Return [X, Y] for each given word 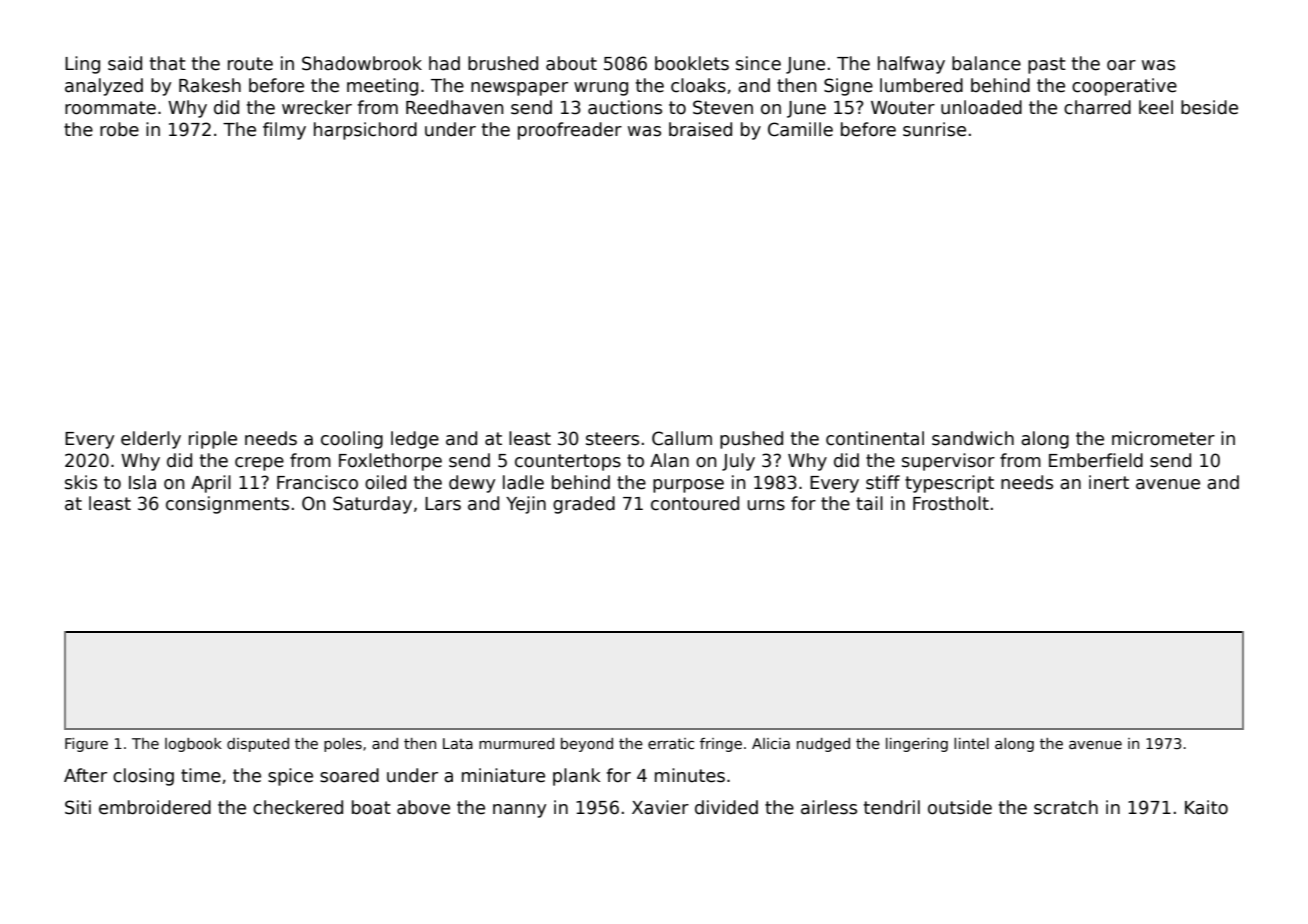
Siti [78, 807]
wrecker [317, 107]
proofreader [570, 131]
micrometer [1163, 438]
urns [766, 505]
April [211, 484]
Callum [682, 438]
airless [829, 807]
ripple [213, 440]
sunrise [934, 129]
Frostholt [951, 503]
